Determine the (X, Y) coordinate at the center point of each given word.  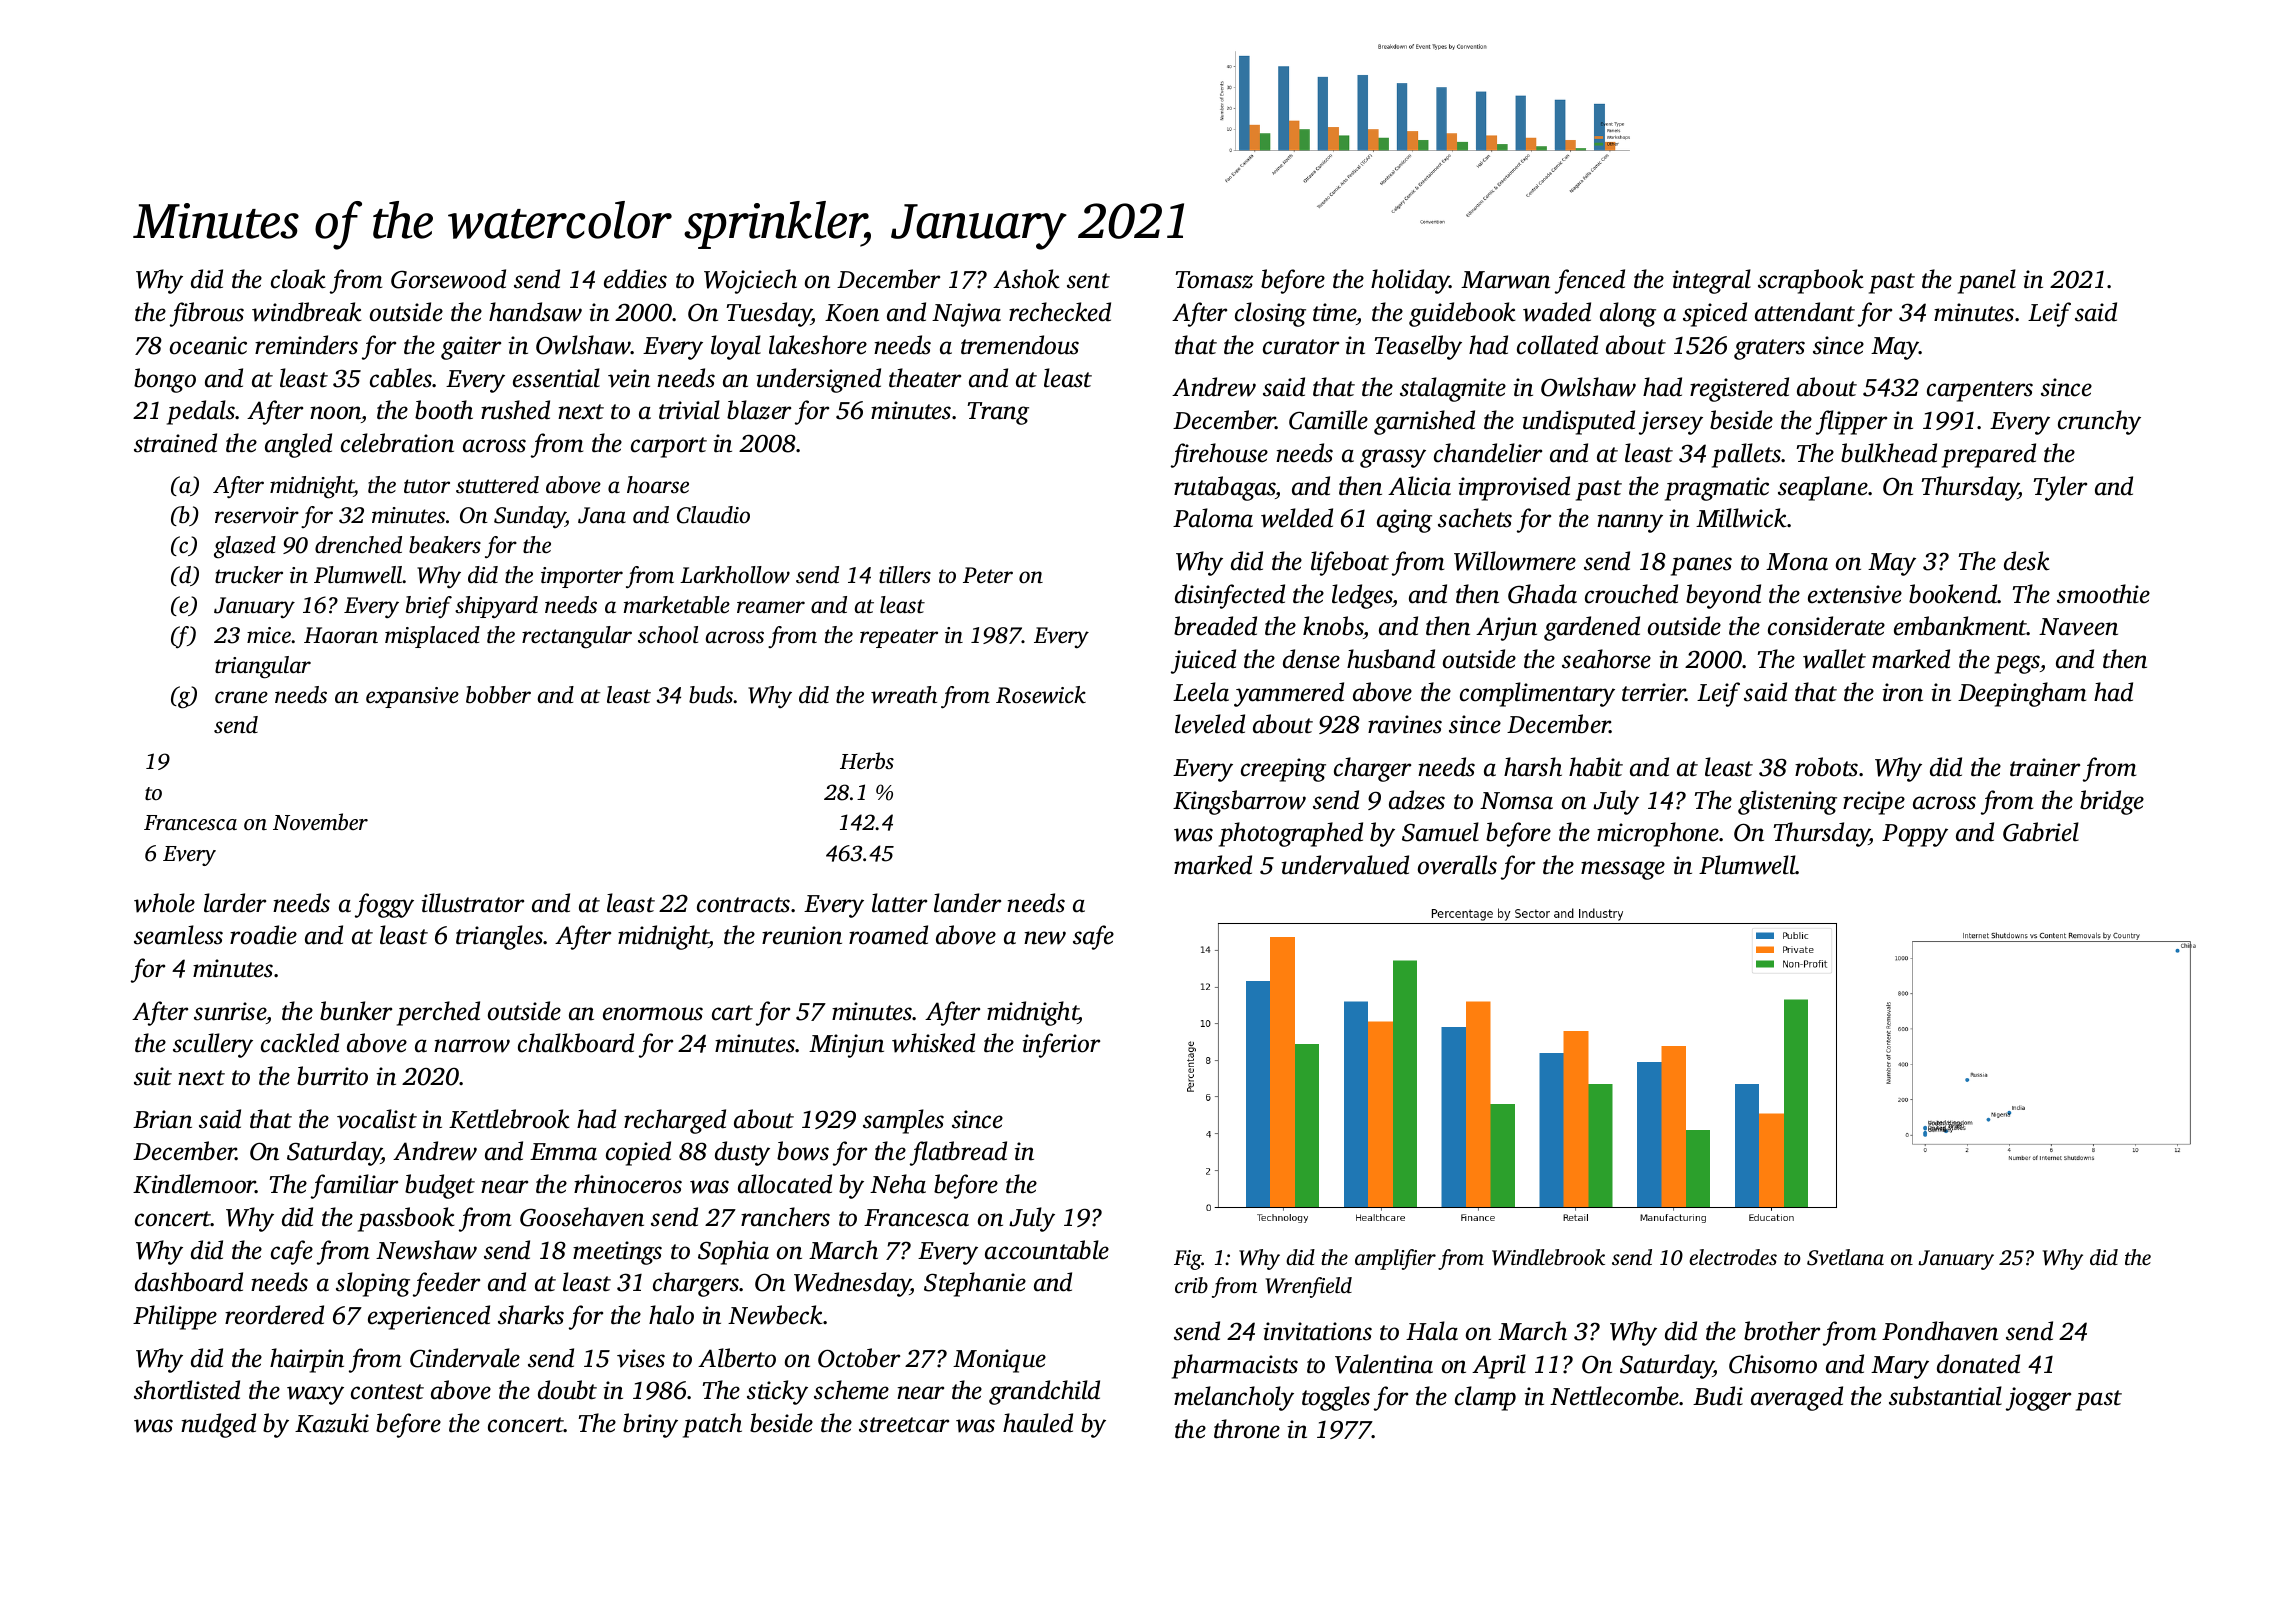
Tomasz (1214, 280)
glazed (245, 547)
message (1623, 870)
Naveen (2078, 627)
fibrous (207, 314)
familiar (354, 1186)
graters (1769, 349)
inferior (1061, 1045)
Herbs (867, 760)
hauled (1038, 1423)
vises (641, 1358)
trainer (2045, 767)
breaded (1215, 626)
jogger (2038, 1399)
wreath (904, 695)
